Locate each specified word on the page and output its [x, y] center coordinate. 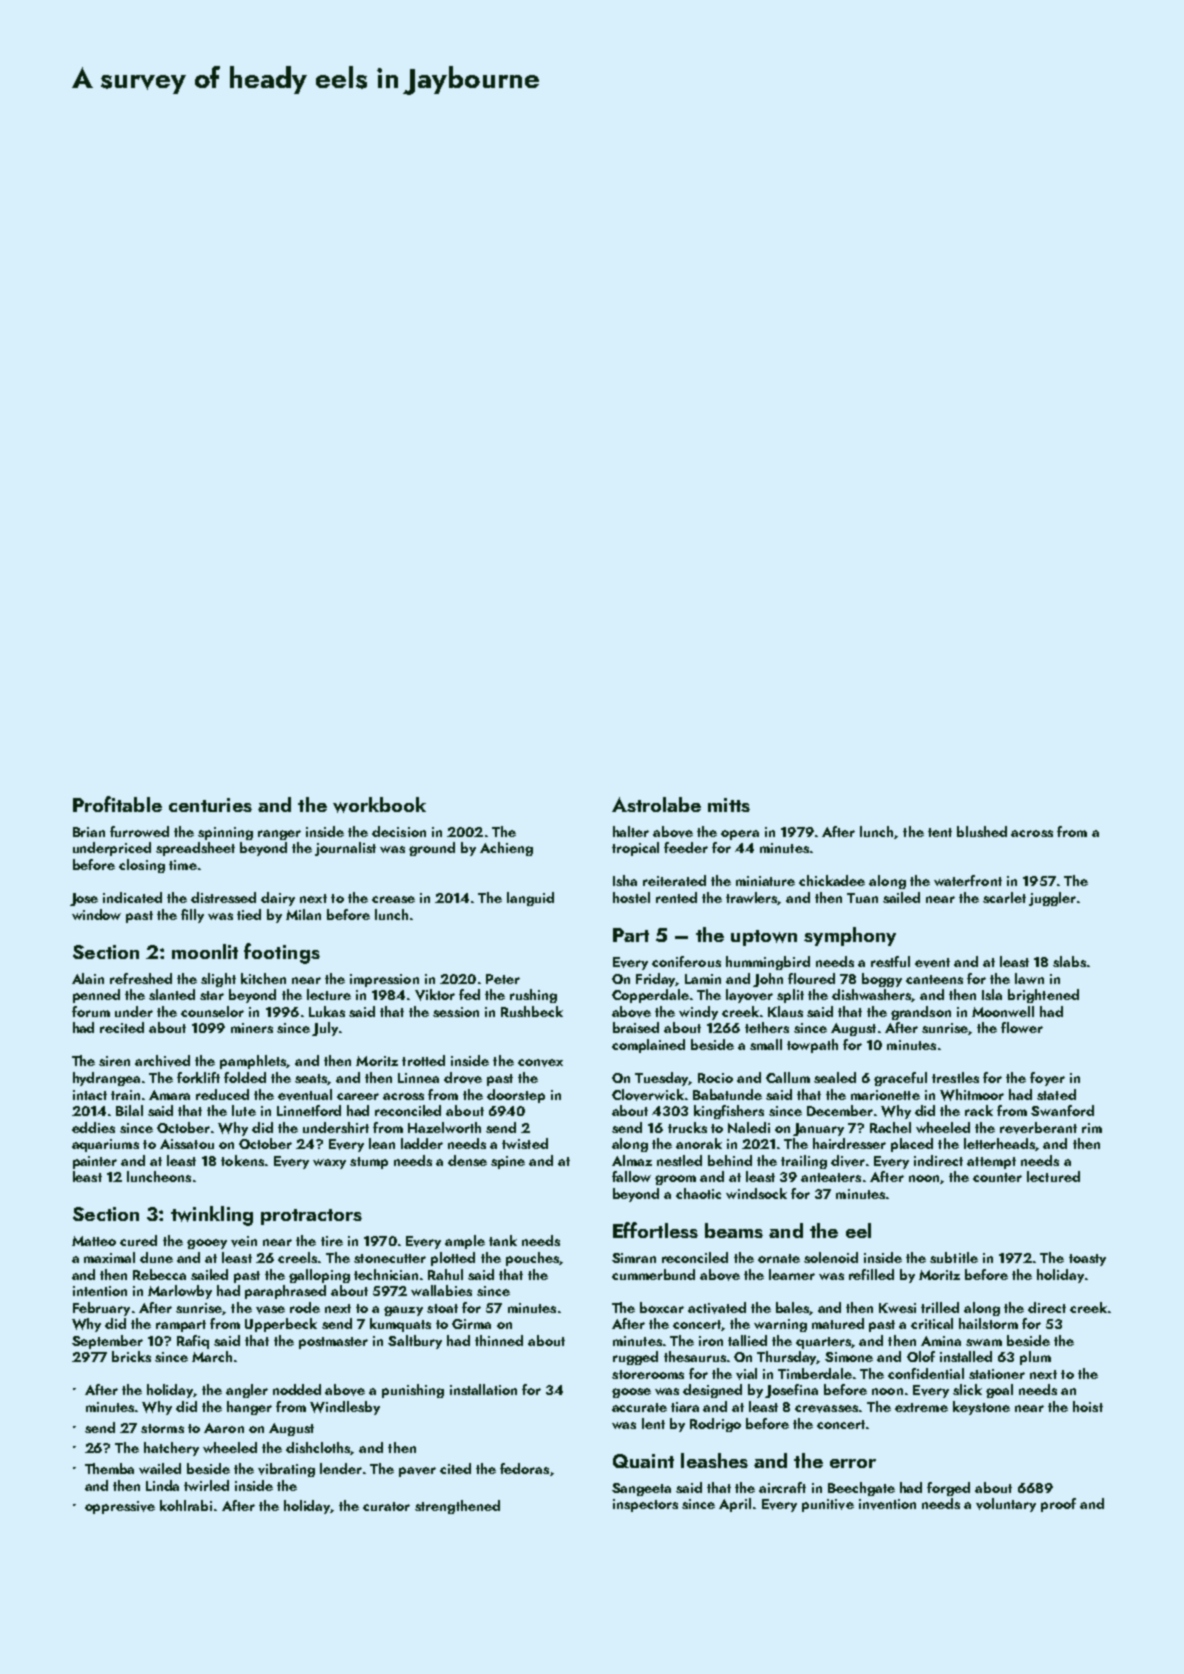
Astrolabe [656, 804]
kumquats [400, 1325]
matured [838, 1323]
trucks [687, 1127]
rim [1092, 1128]
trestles [955, 1077]
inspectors [645, 1505]
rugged [635, 1358]
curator [386, 1506]
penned [96, 996]
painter [95, 1162]
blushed [982, 831]
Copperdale [650, 996]
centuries [210, 805]
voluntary [1006, 1505]
